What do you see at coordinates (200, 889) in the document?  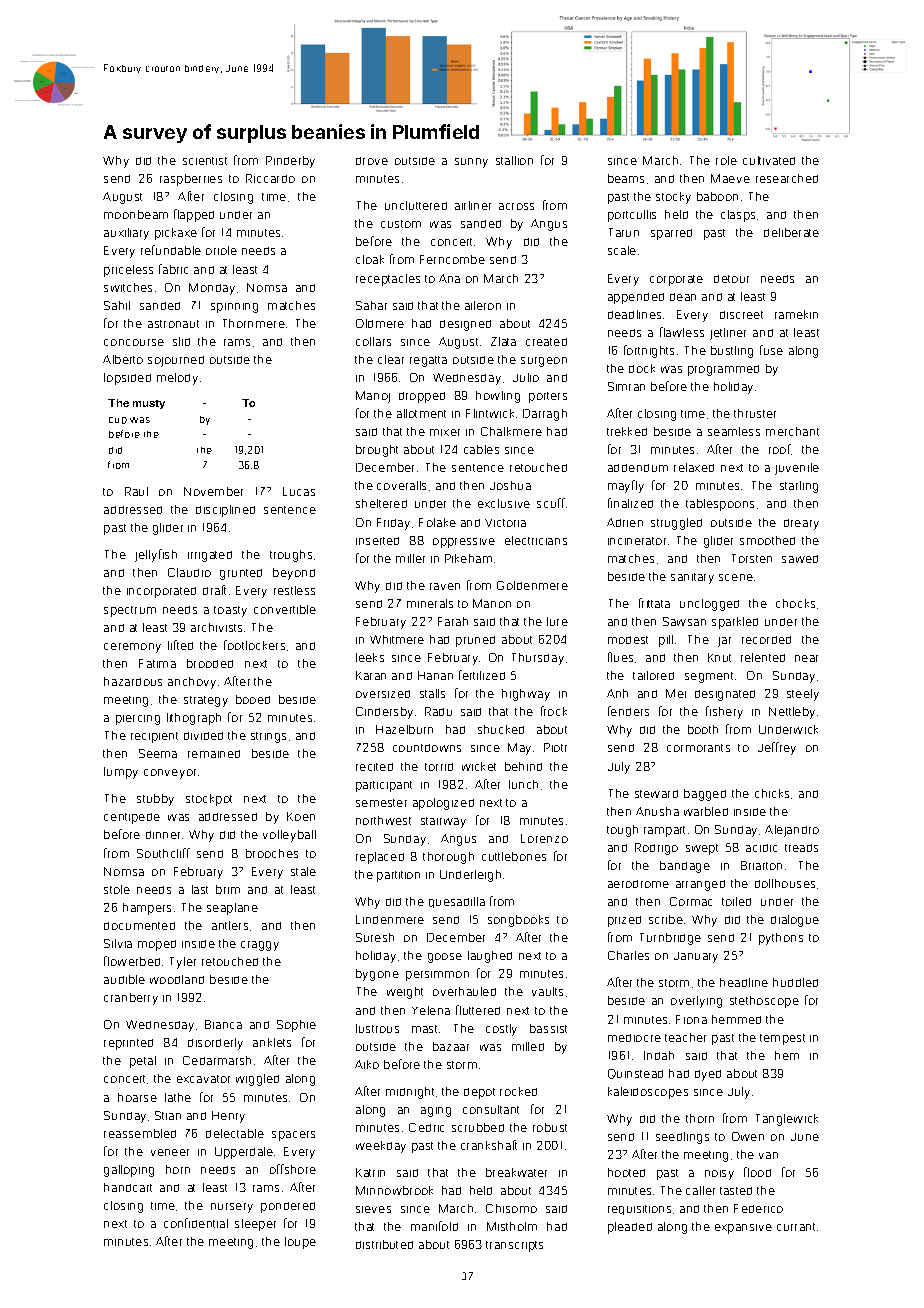 I see `last` at bounding box center [200, 889].
